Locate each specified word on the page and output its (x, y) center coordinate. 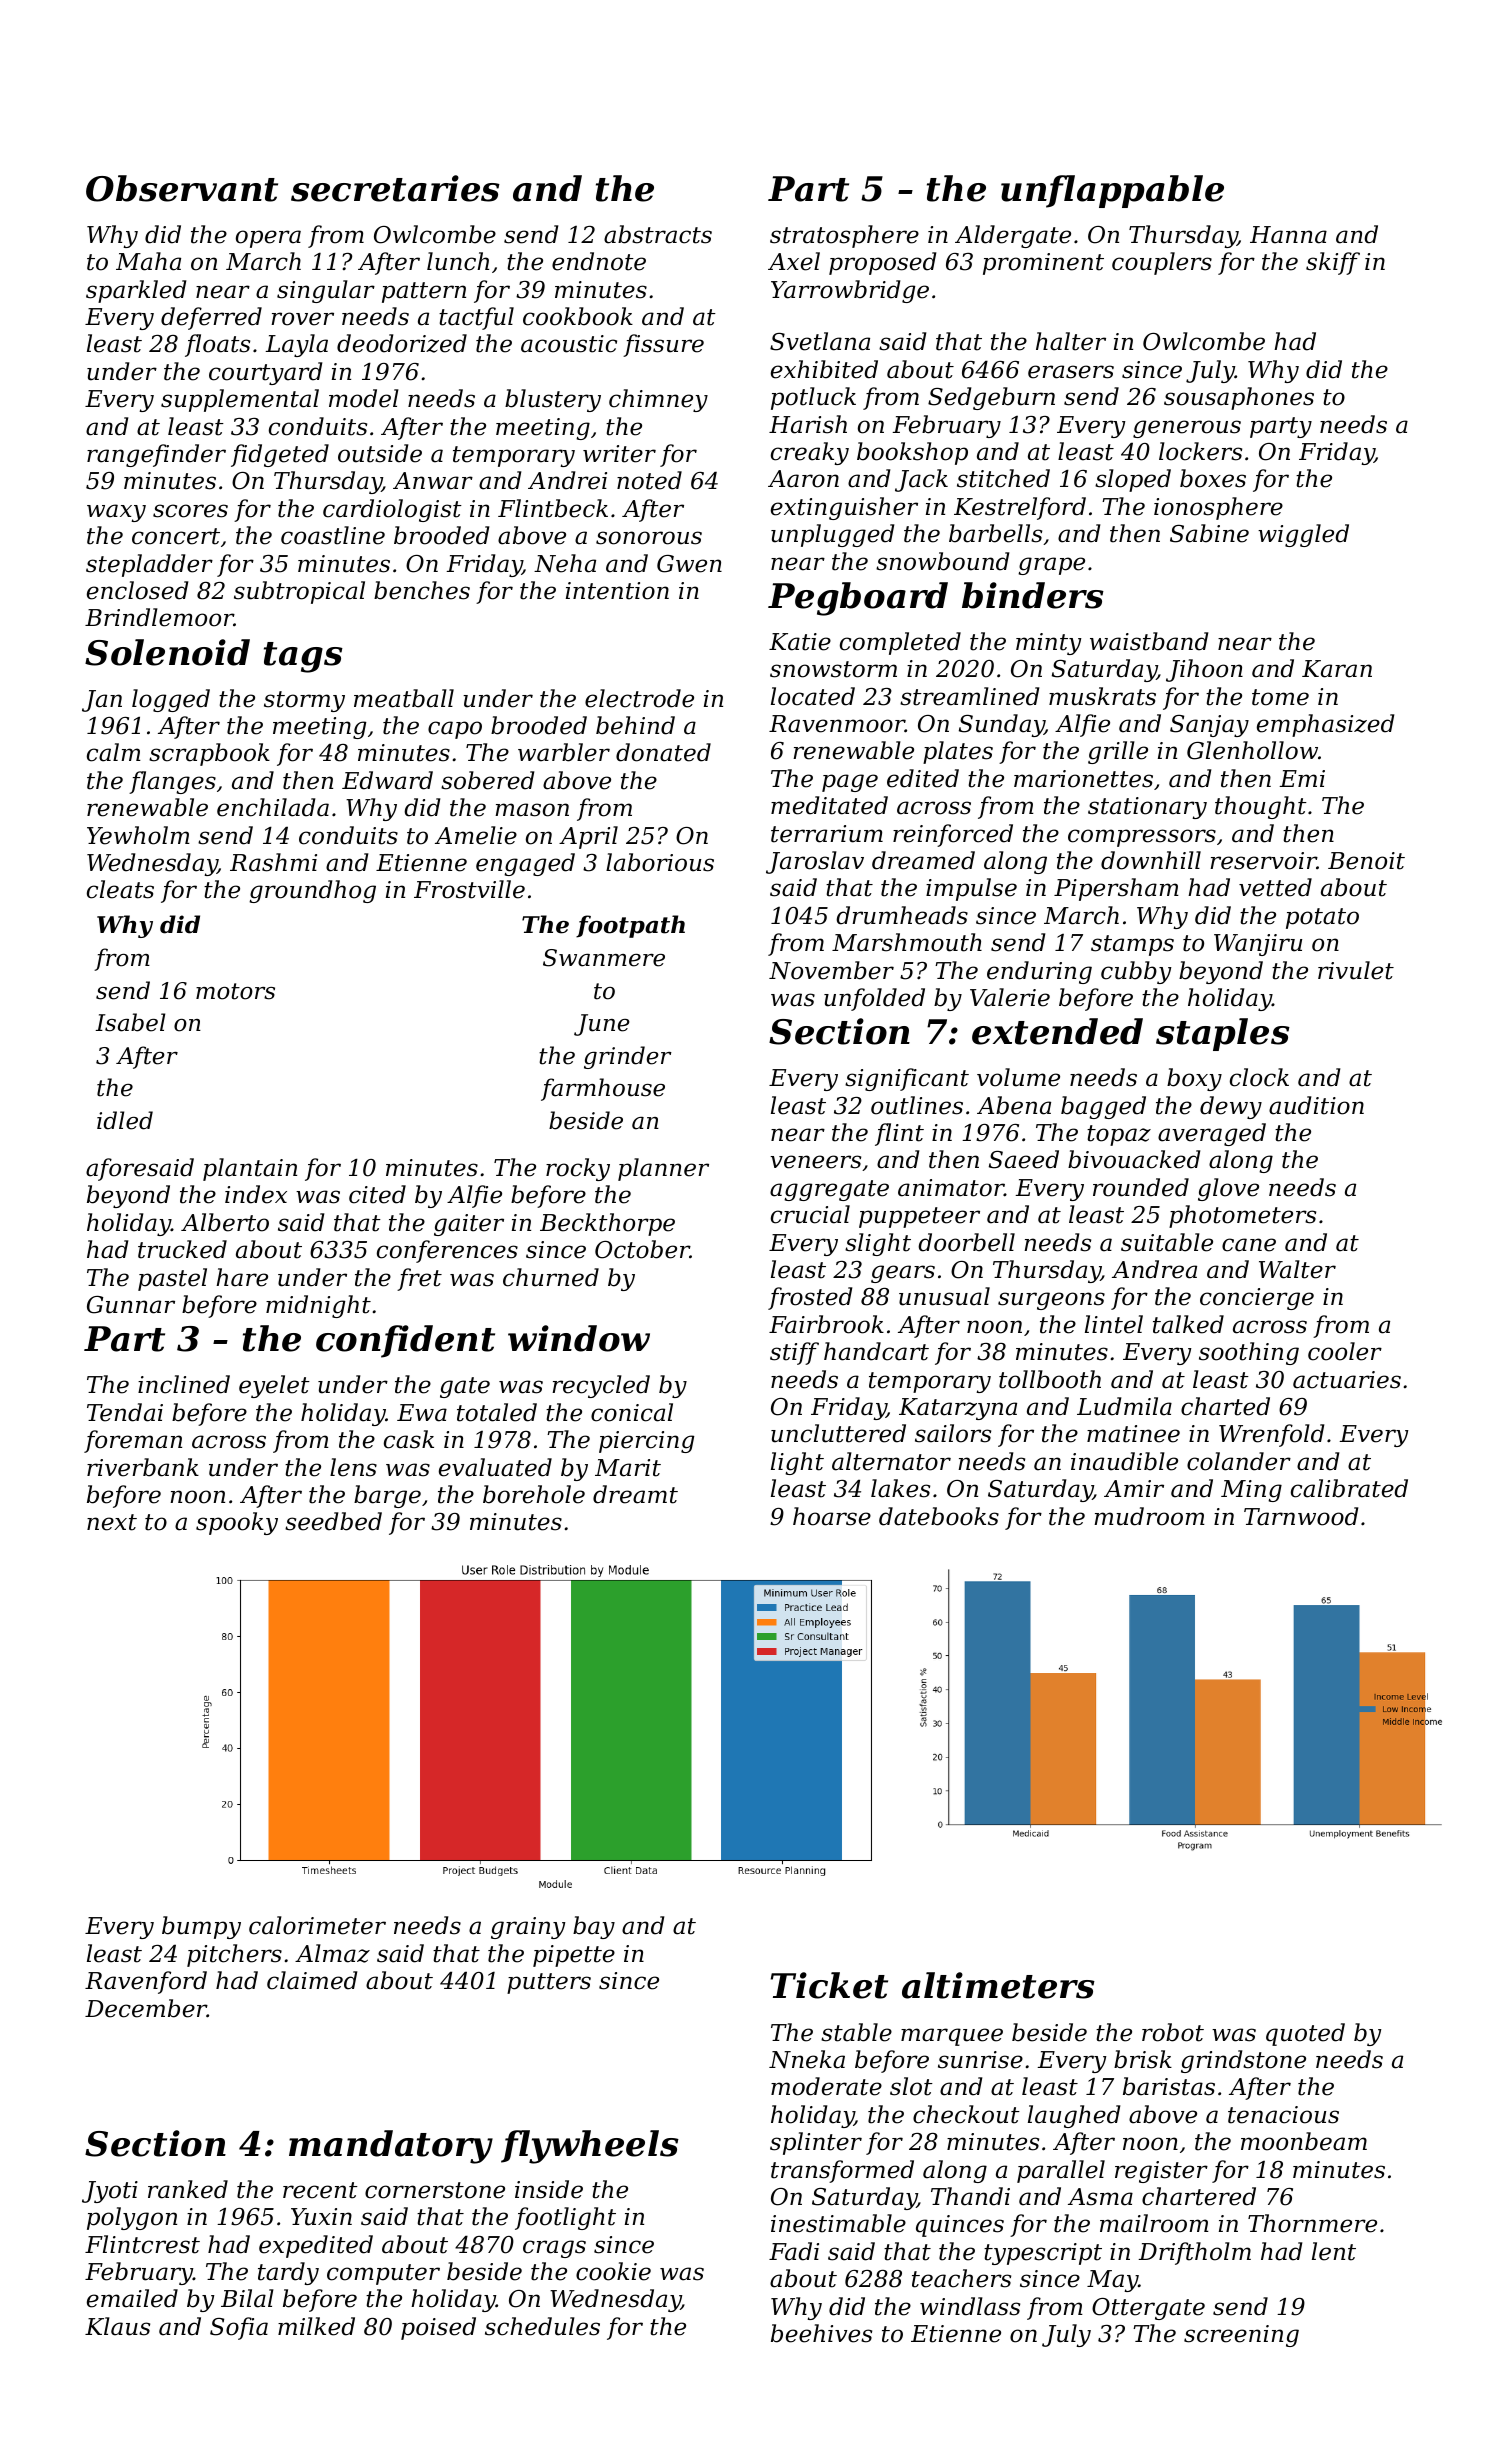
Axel (794, 261)
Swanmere (604, 958)
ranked (188, 2189)
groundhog (312, 891)
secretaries (395, 188)
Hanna (1288, 235)
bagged (1103, 1107)
